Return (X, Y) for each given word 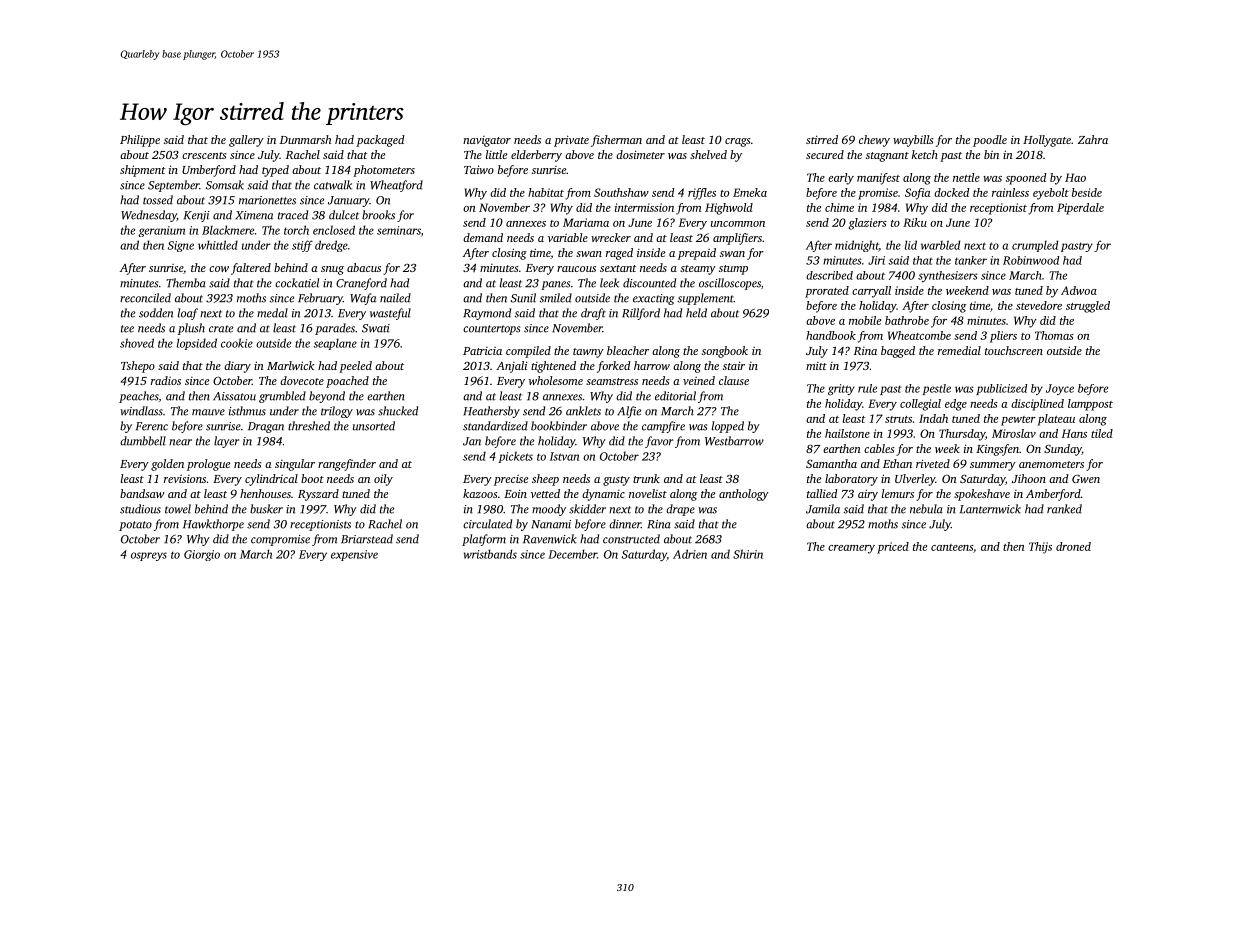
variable (568, 237)
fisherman (616, 141)
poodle (990, 141)
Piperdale (1080, 209)
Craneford (361, 284)
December (572, 554)
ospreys (149, 556)
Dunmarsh (305, 139)
